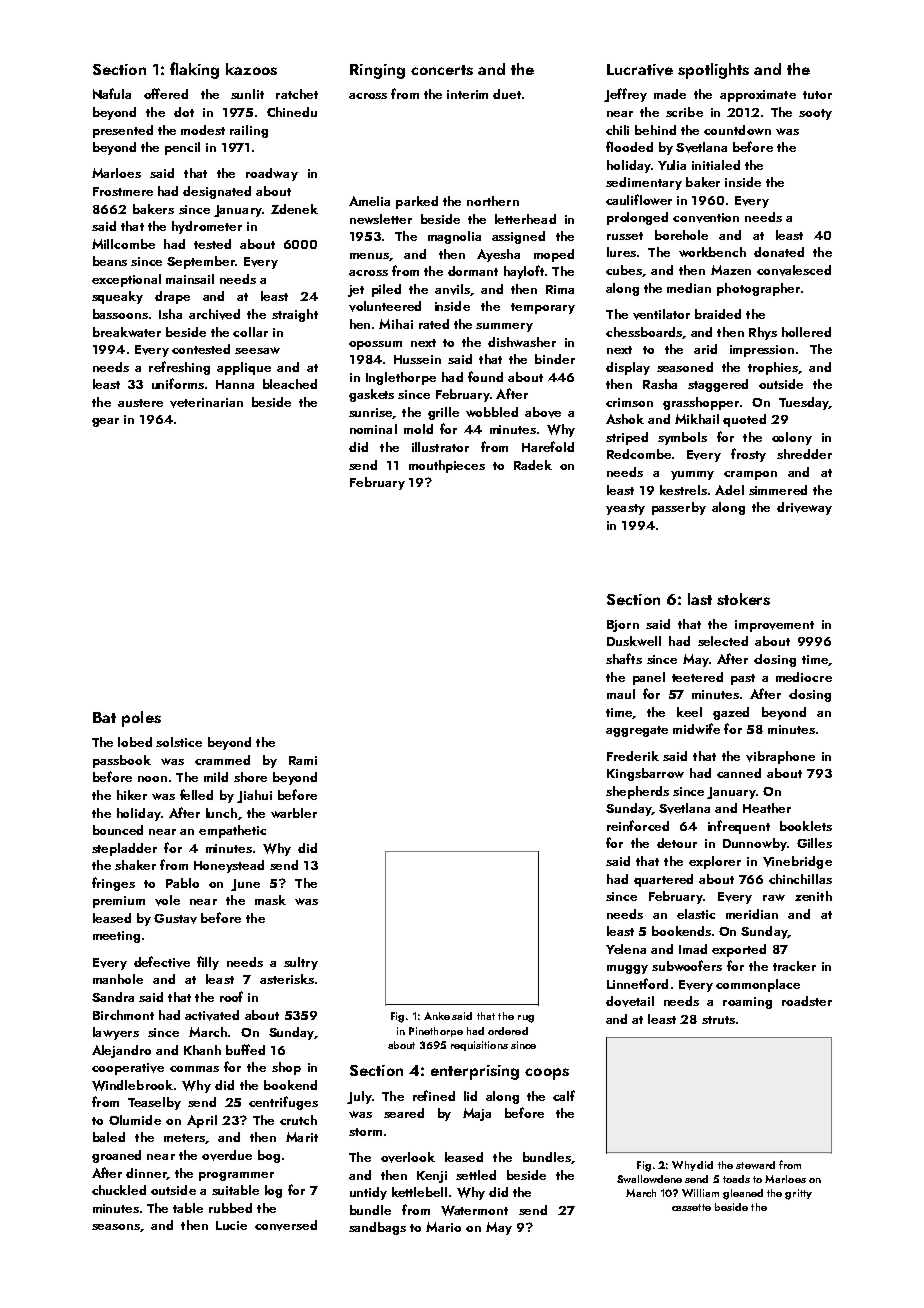  Describe the element at coordinates (443, 1227) in the page. I see `Mario` at that location.
